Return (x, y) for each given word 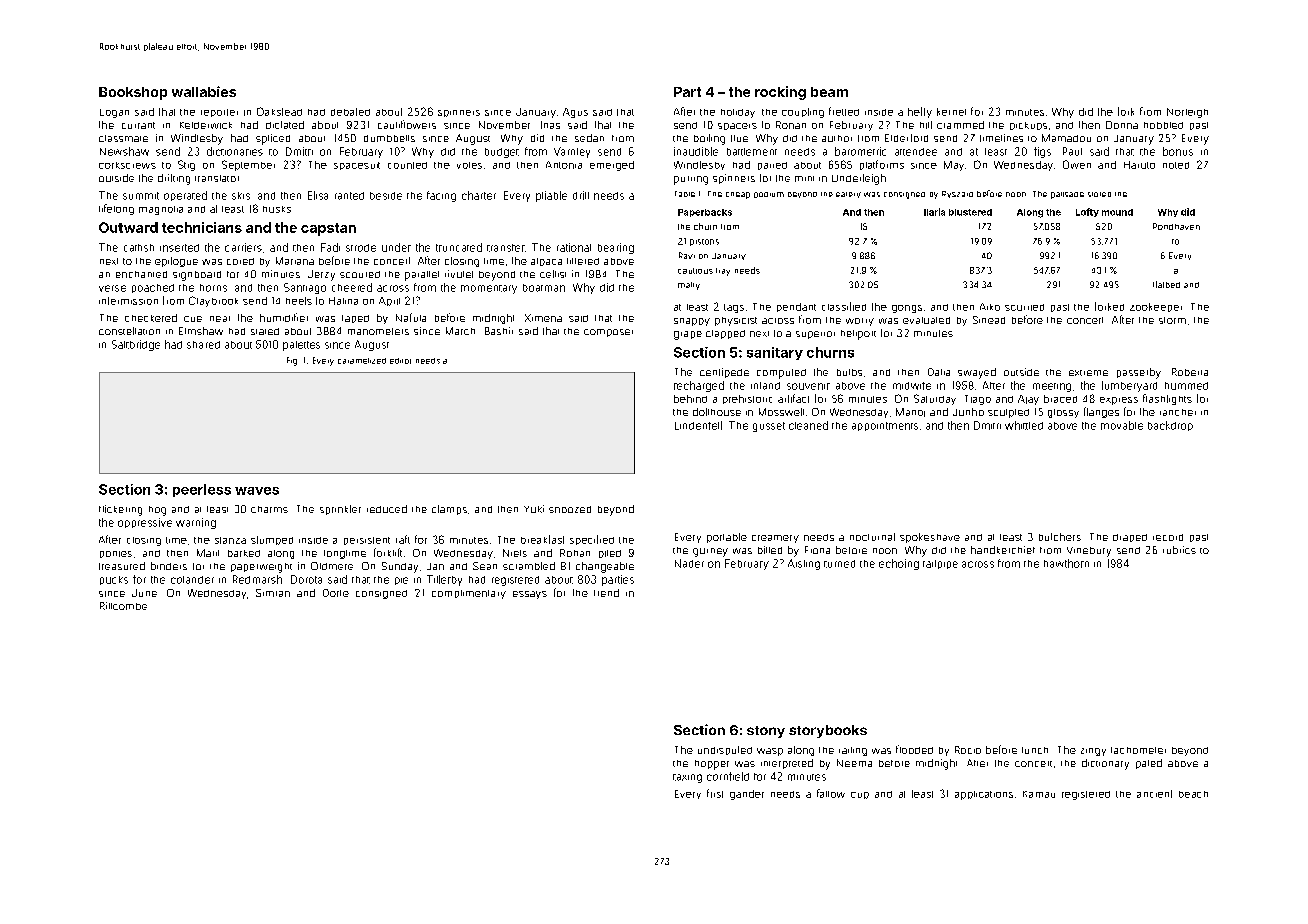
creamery (775, 539)
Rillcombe (123, 606)
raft (403, 539)
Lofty (1087, 212)
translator (217, 178)
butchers (1060, 537)
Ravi (687, 255)
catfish (139, 248)
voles (469, 165)
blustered (970, 212)
